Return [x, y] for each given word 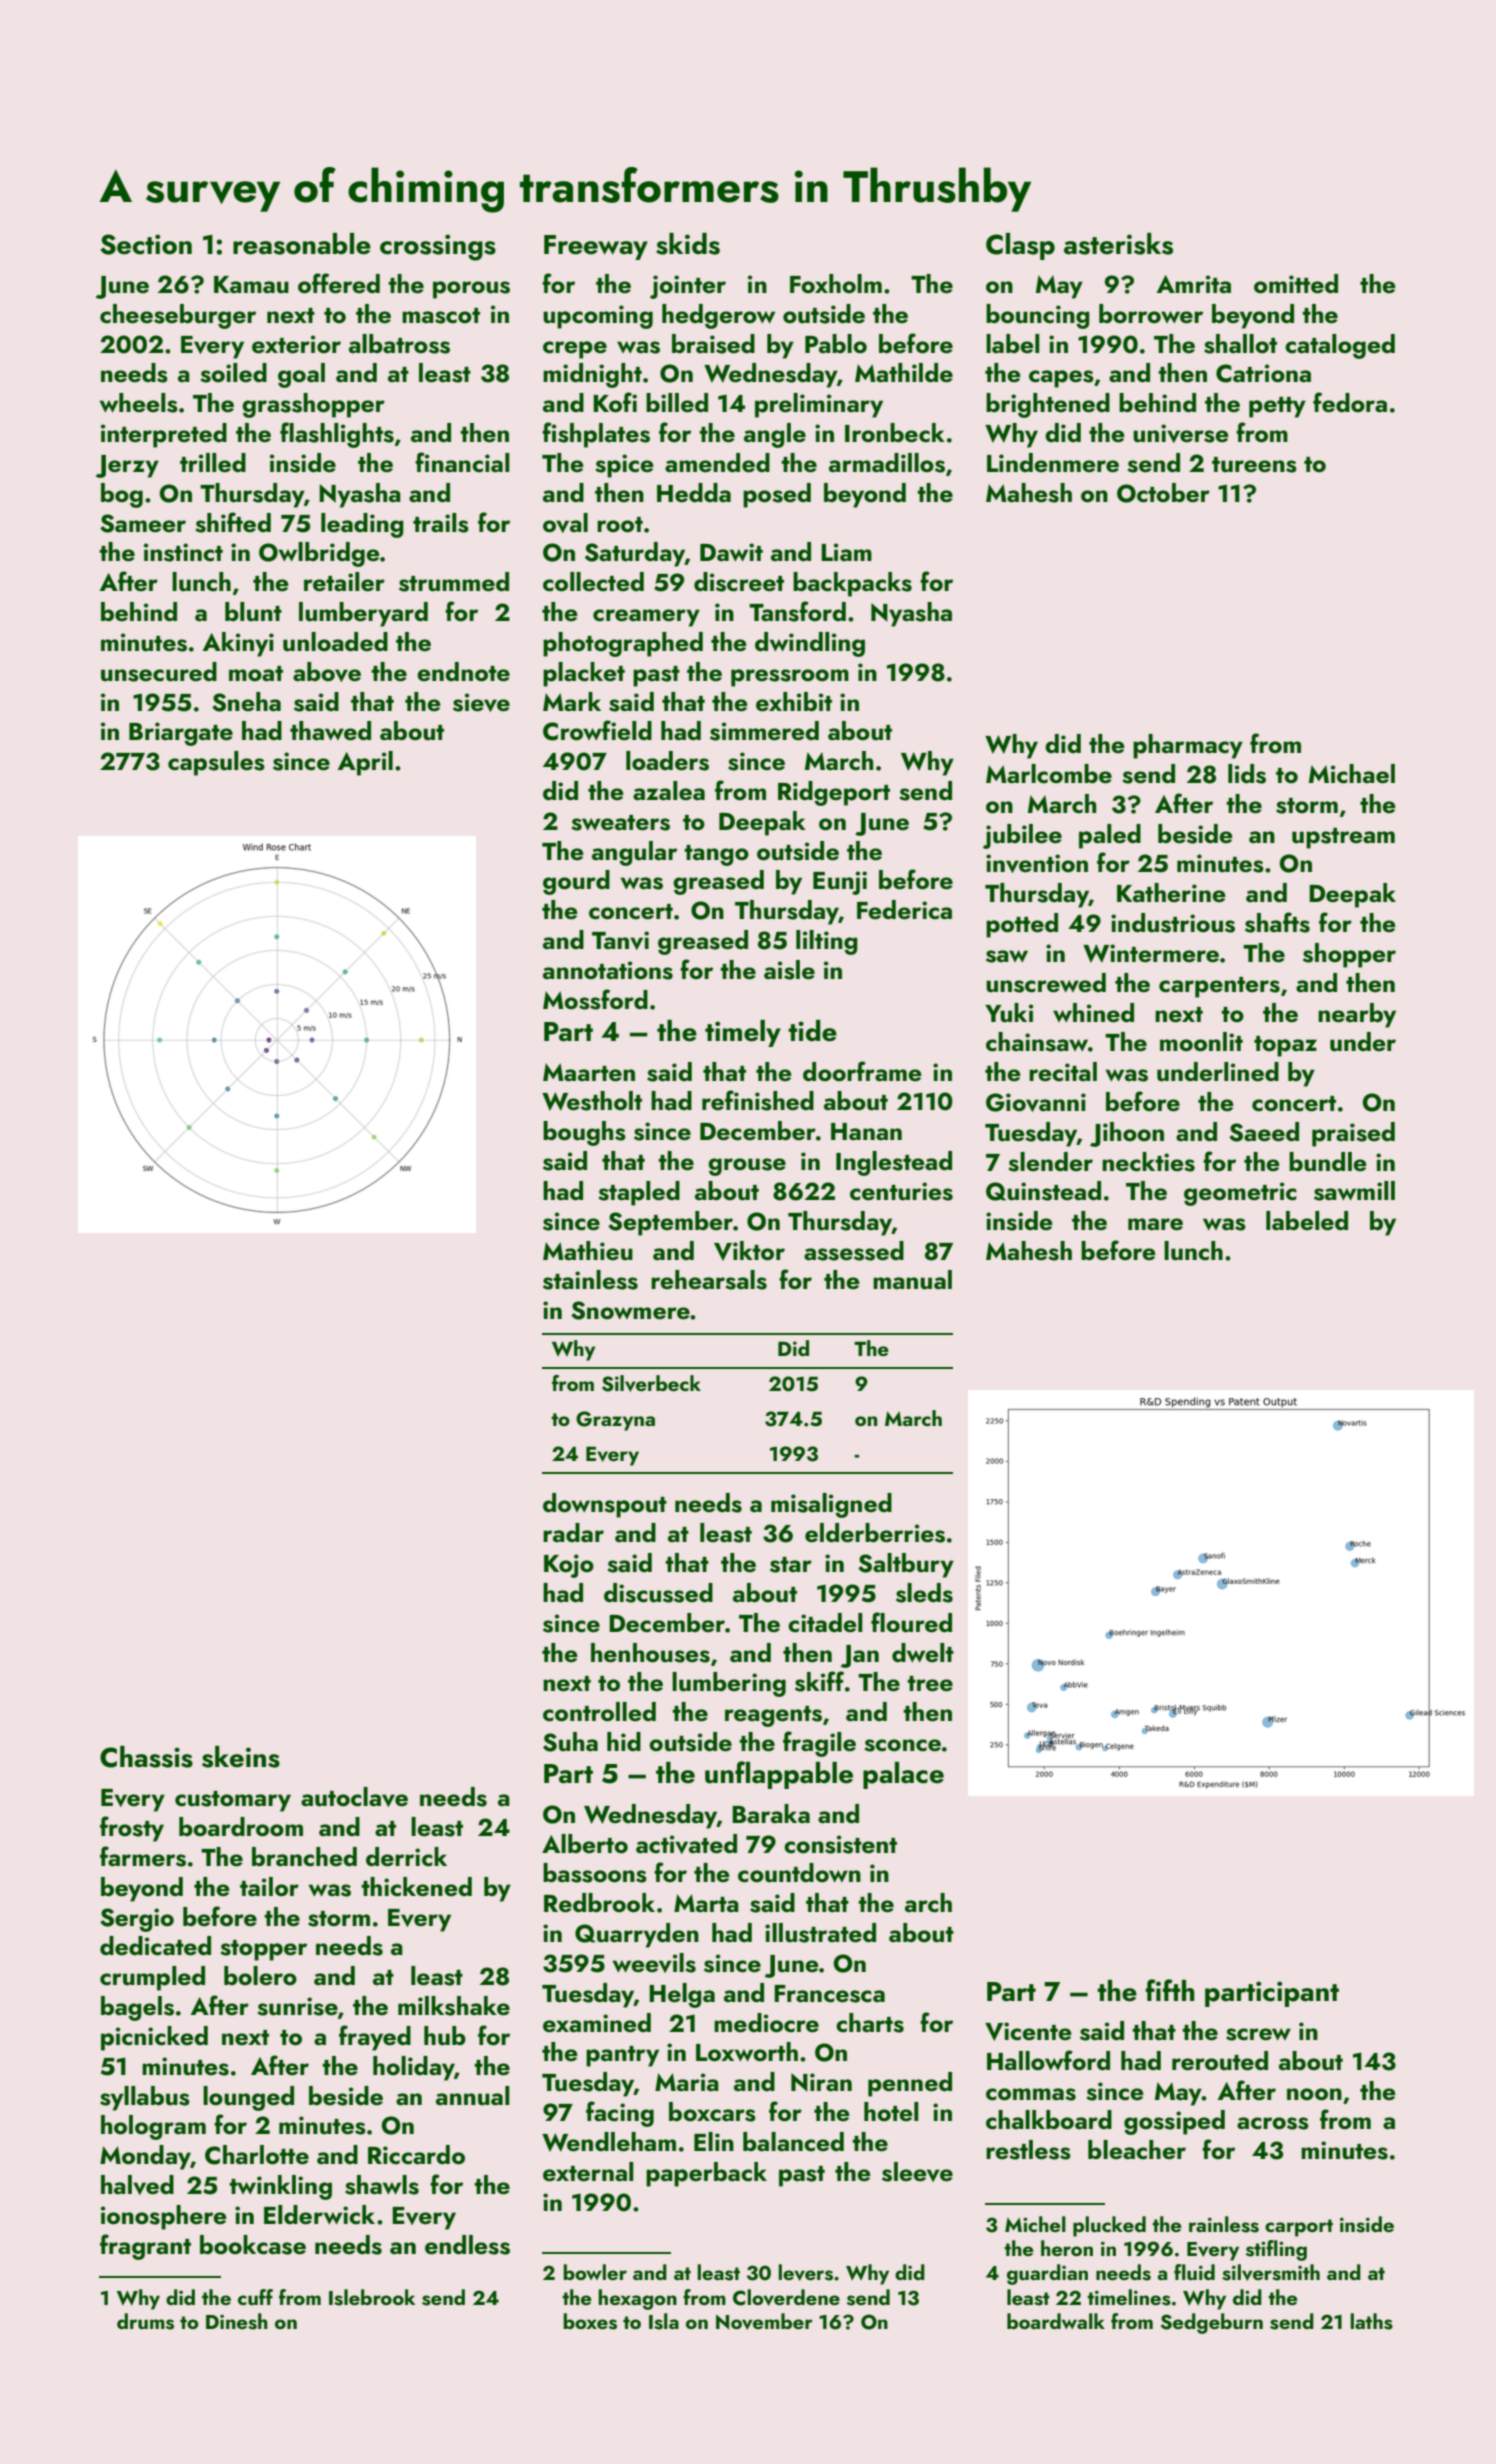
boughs [584, 1133]
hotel [891, 2112]
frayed [375, 2038]
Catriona [1263, 373]
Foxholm [836, 284]
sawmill [1354, 1191]
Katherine [1171, 893]
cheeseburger [178, 316]
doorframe [862, 1071]
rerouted [1220, 2061]
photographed [623, 644]
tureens [1254, 465]
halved [137, 2185]
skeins [241, 1757]
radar [573, 1532]
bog [122, 495]
